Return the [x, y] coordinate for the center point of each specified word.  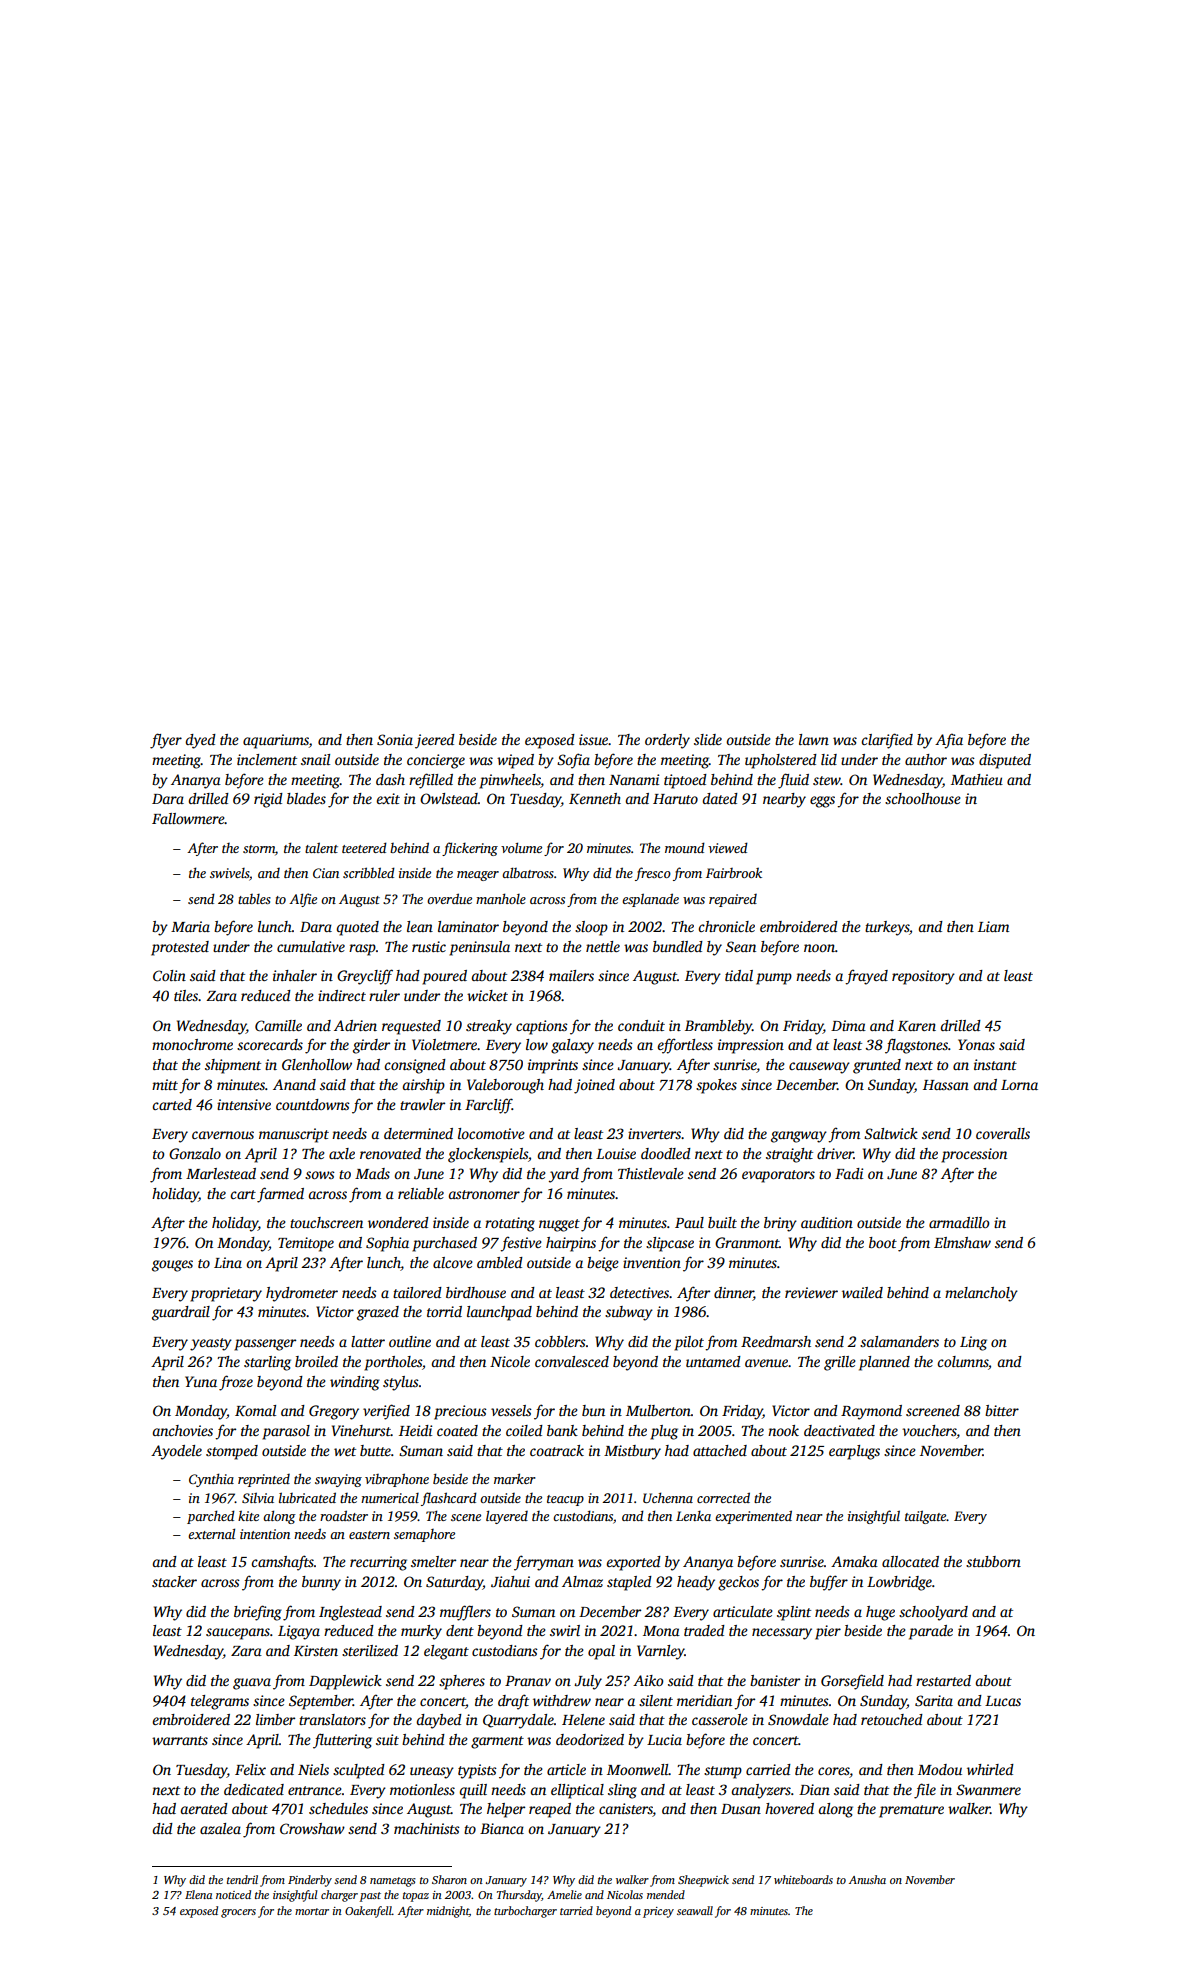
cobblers [560, 1341]
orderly [667, 741]
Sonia [395, 739]
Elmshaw [962, 1242]
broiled [316, 1361]
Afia [949, 741]
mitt [165, 1084]
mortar [312, 1911]
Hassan [946, 1085]
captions [542, 1027]
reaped [550, 1810]
